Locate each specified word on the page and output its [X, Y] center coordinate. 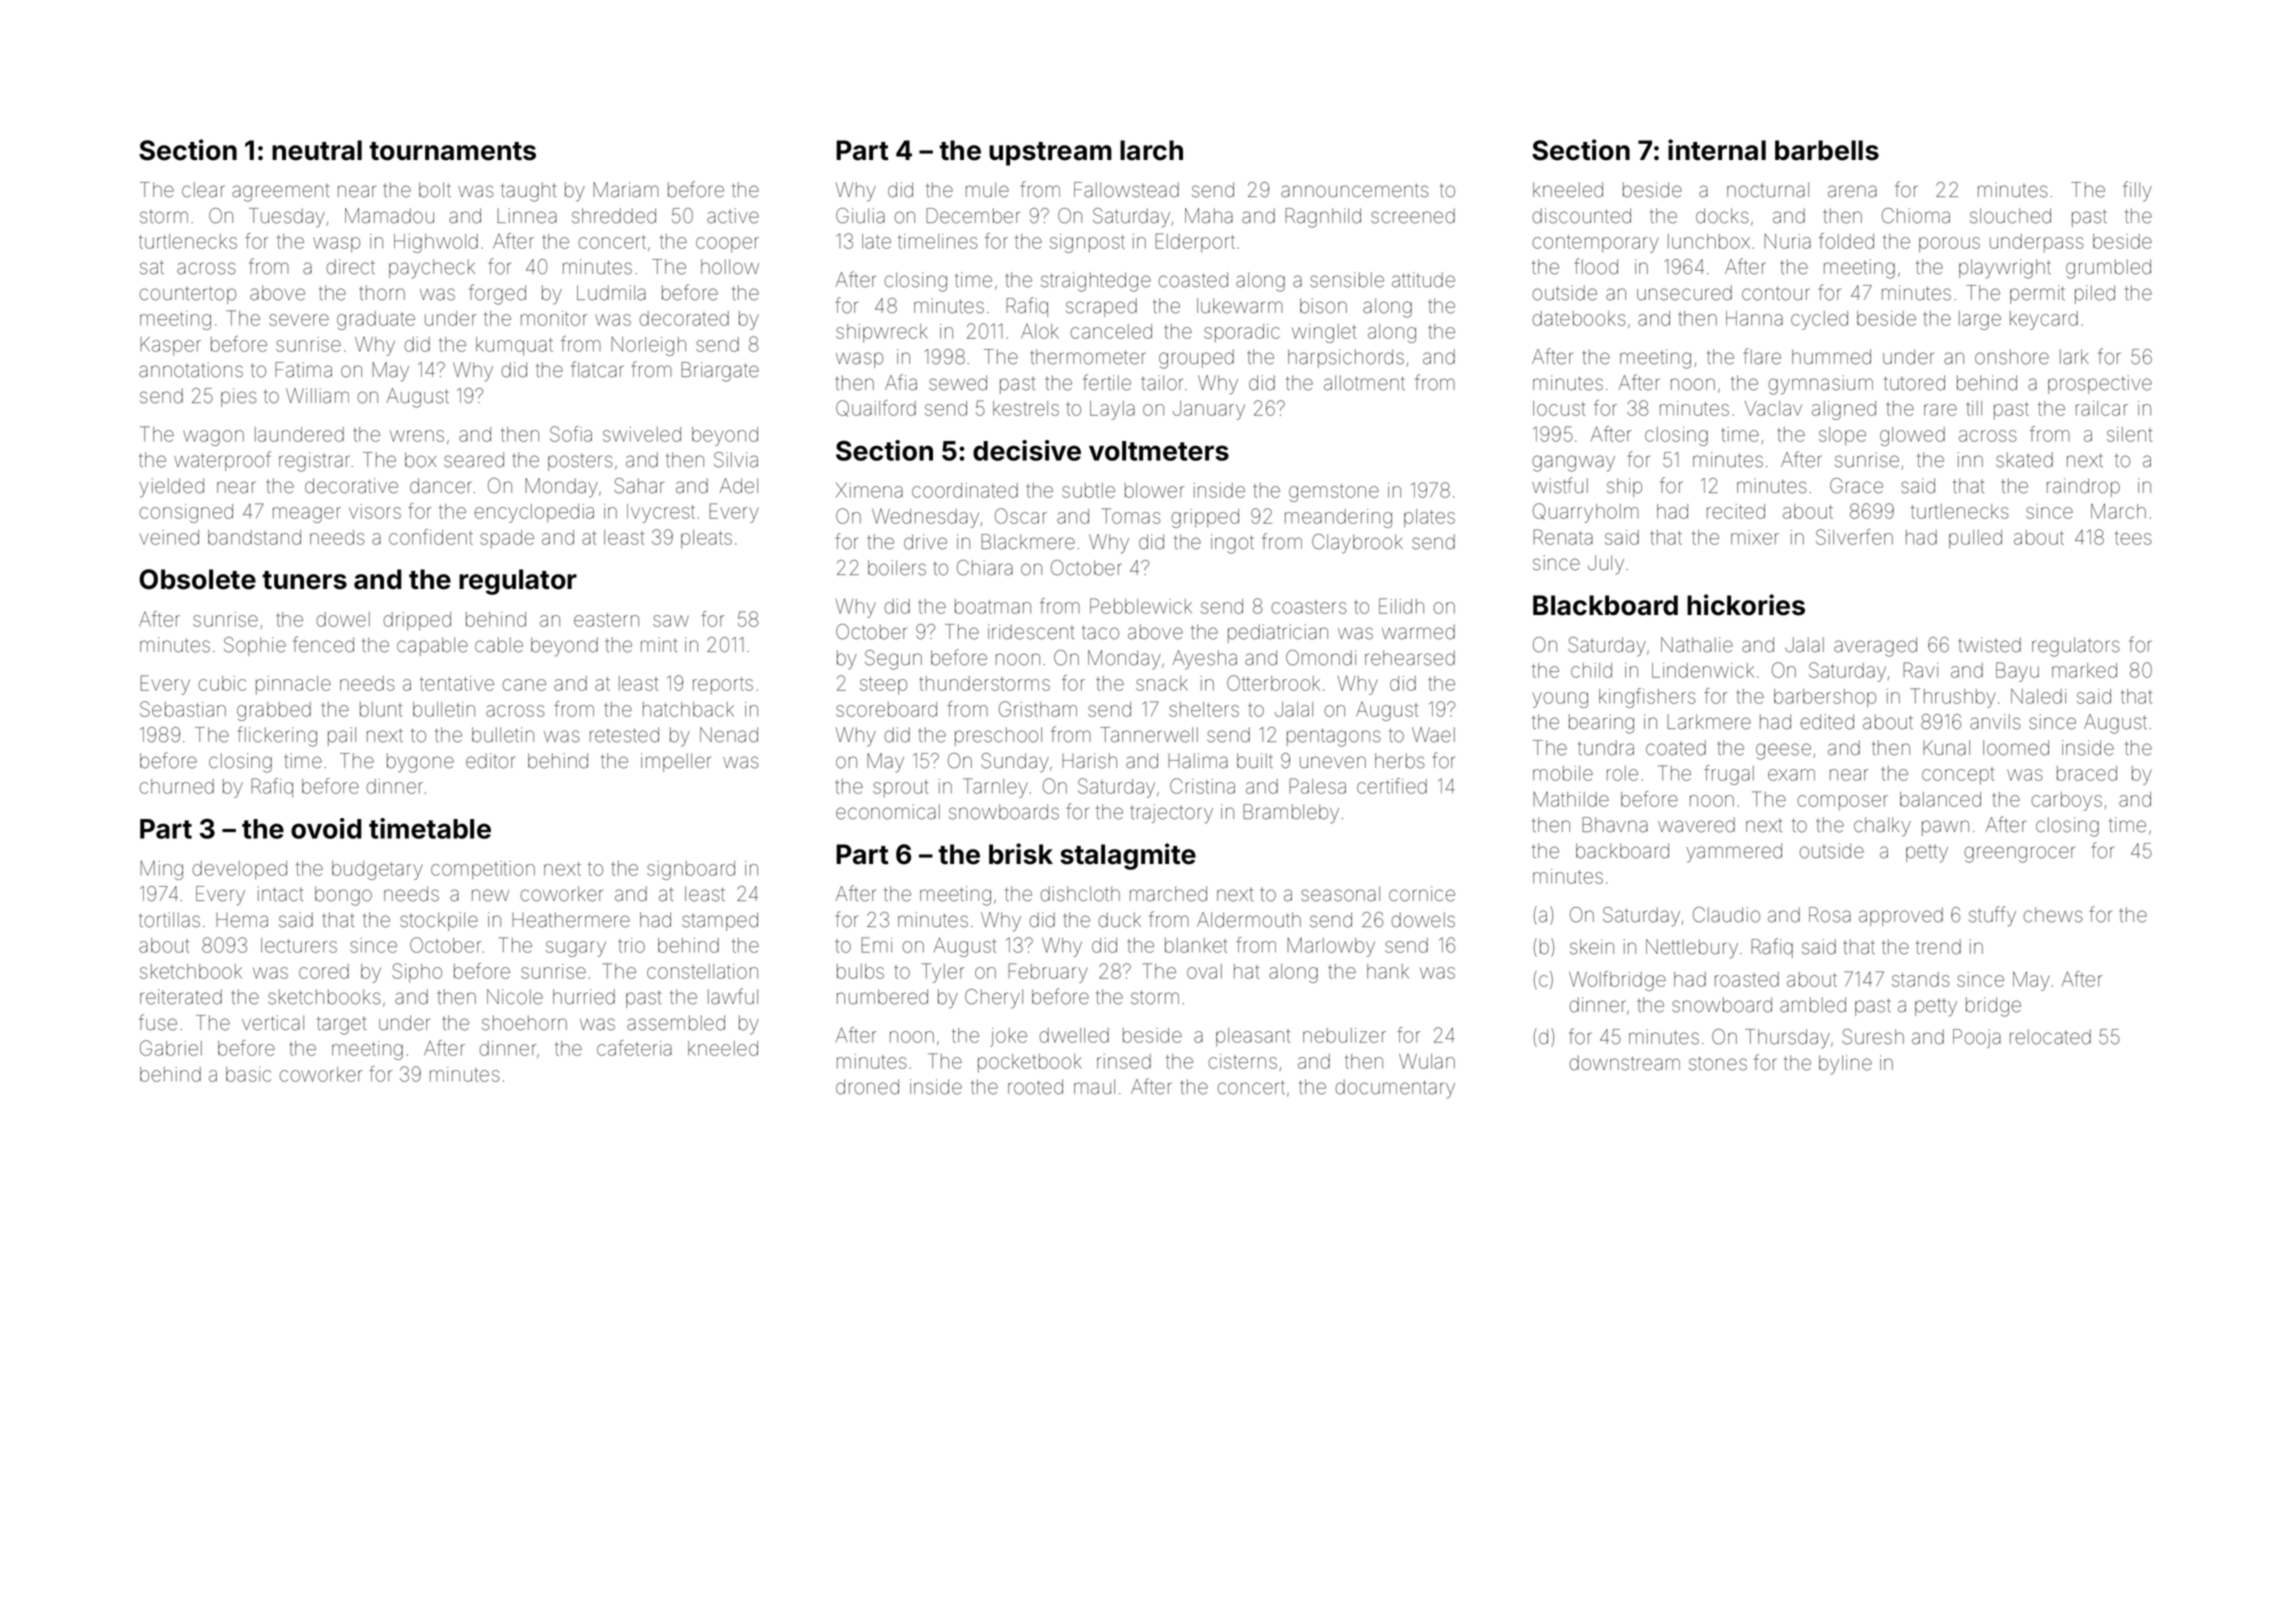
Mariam [626, 190]
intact [280, 894]
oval [1204, 971]
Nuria [1787, 241]
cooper [727, 245]
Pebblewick [1141, 606]
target [341, 1025]
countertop [187, 295]
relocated [2050, 1037]
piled [2095, 294]
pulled [1975, 539]
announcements [1355, 190]
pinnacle [293, 685]
